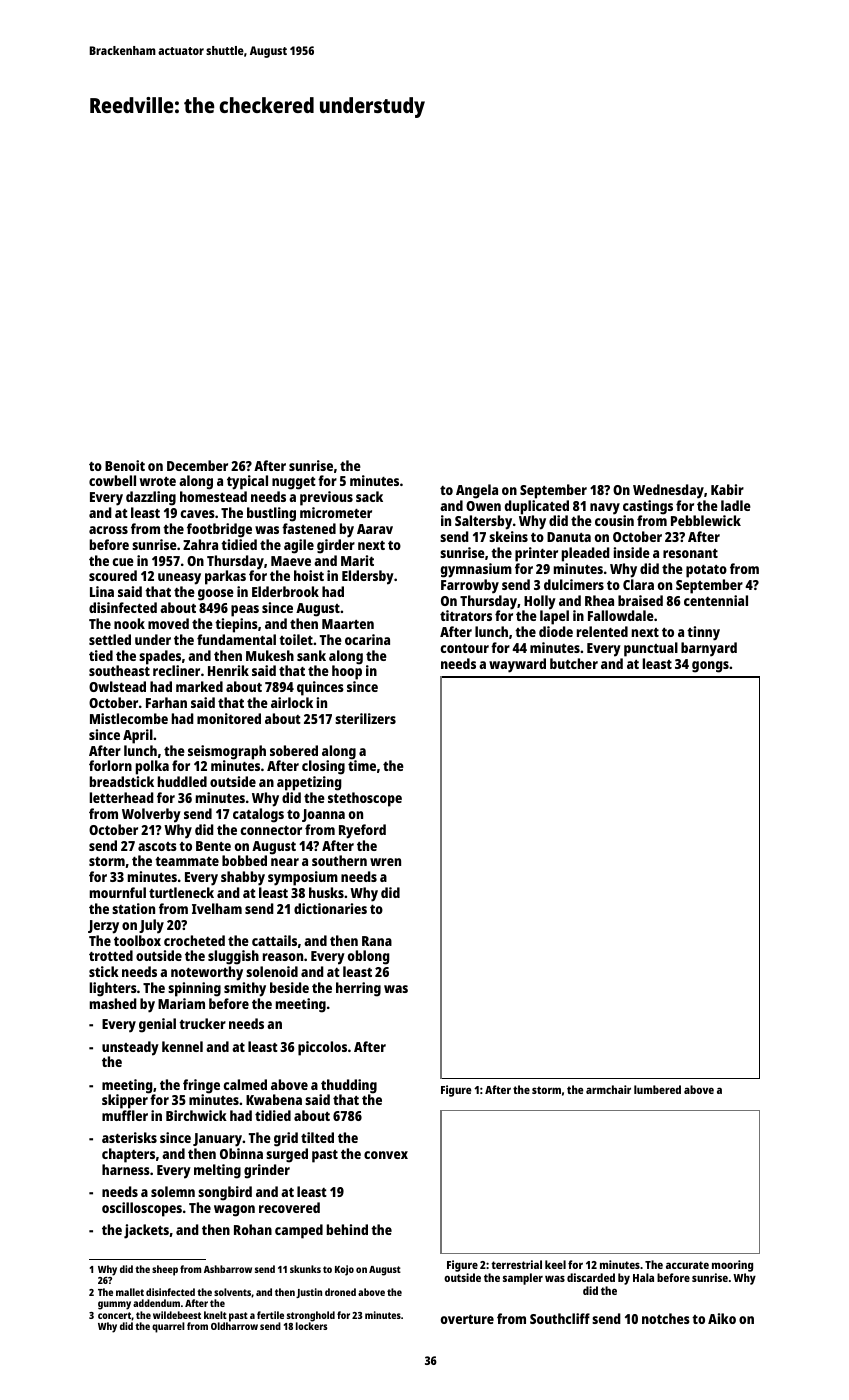 The width and height of the page is (849, 1400). What do you see at coordinates (657, 1089) in the page?
I see `lumbered` at bounding box center [657, 1089].
